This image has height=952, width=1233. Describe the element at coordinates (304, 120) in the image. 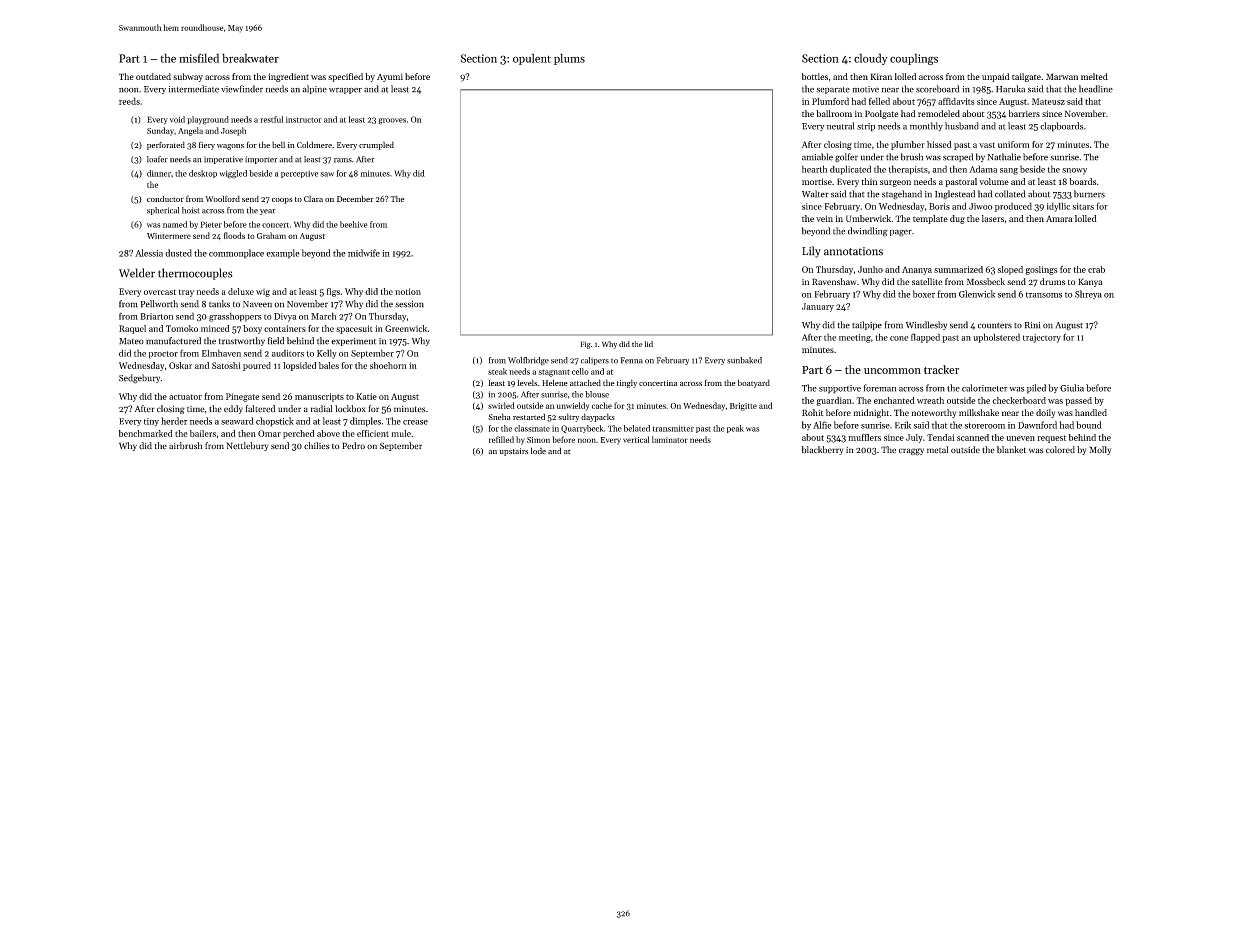

I see `instructor` at that location.
